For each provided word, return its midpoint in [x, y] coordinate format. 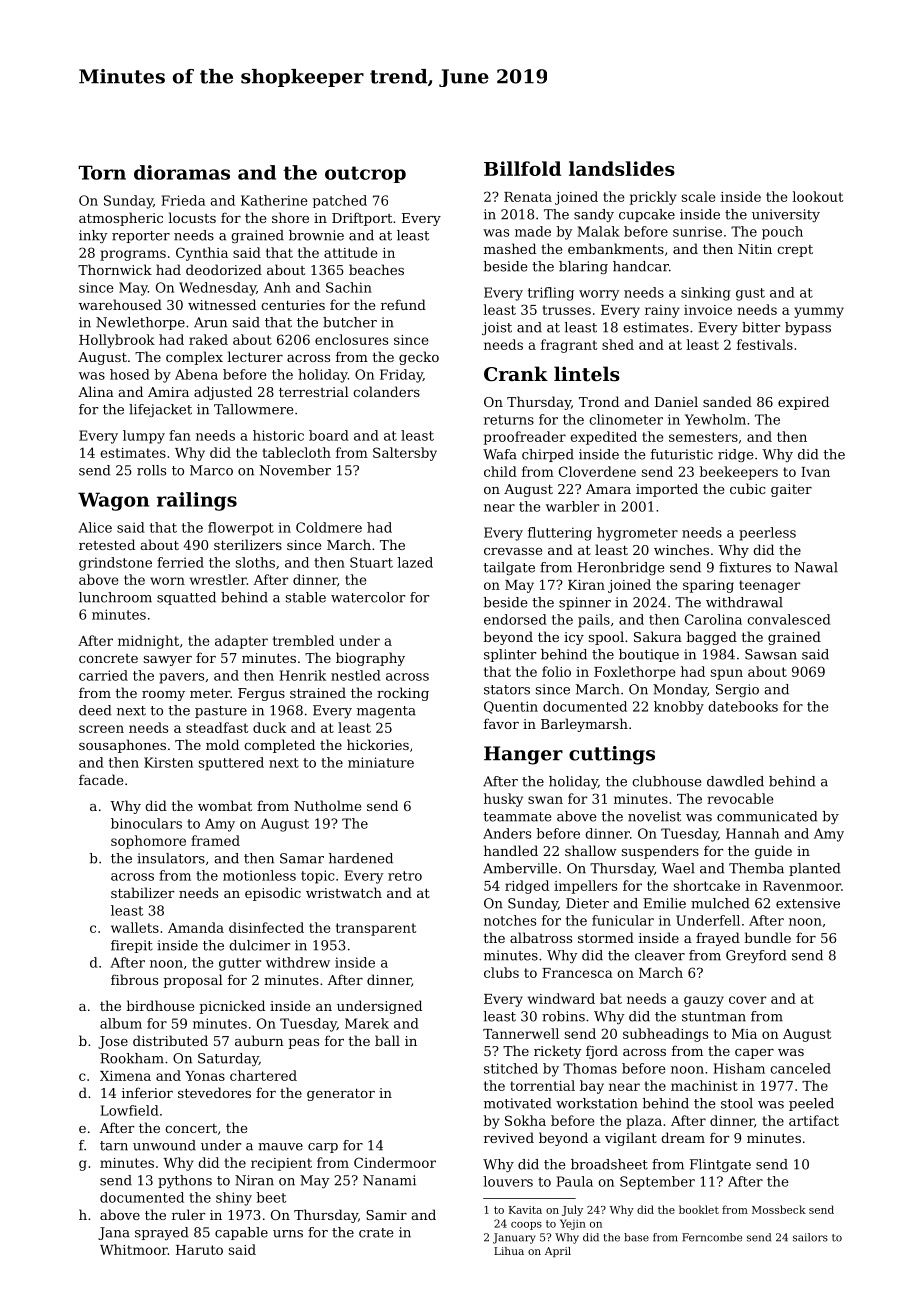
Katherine [274, 200]
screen [101, 729]
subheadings [665, 1035]
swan [545, 800]
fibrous [134, 979]
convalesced [789, 619]
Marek [367, 1023]
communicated [767, 816]
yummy [819, 312]
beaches [376, 269]
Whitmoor [134, 1249]
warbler [572, 506]
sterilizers [248, 544]
